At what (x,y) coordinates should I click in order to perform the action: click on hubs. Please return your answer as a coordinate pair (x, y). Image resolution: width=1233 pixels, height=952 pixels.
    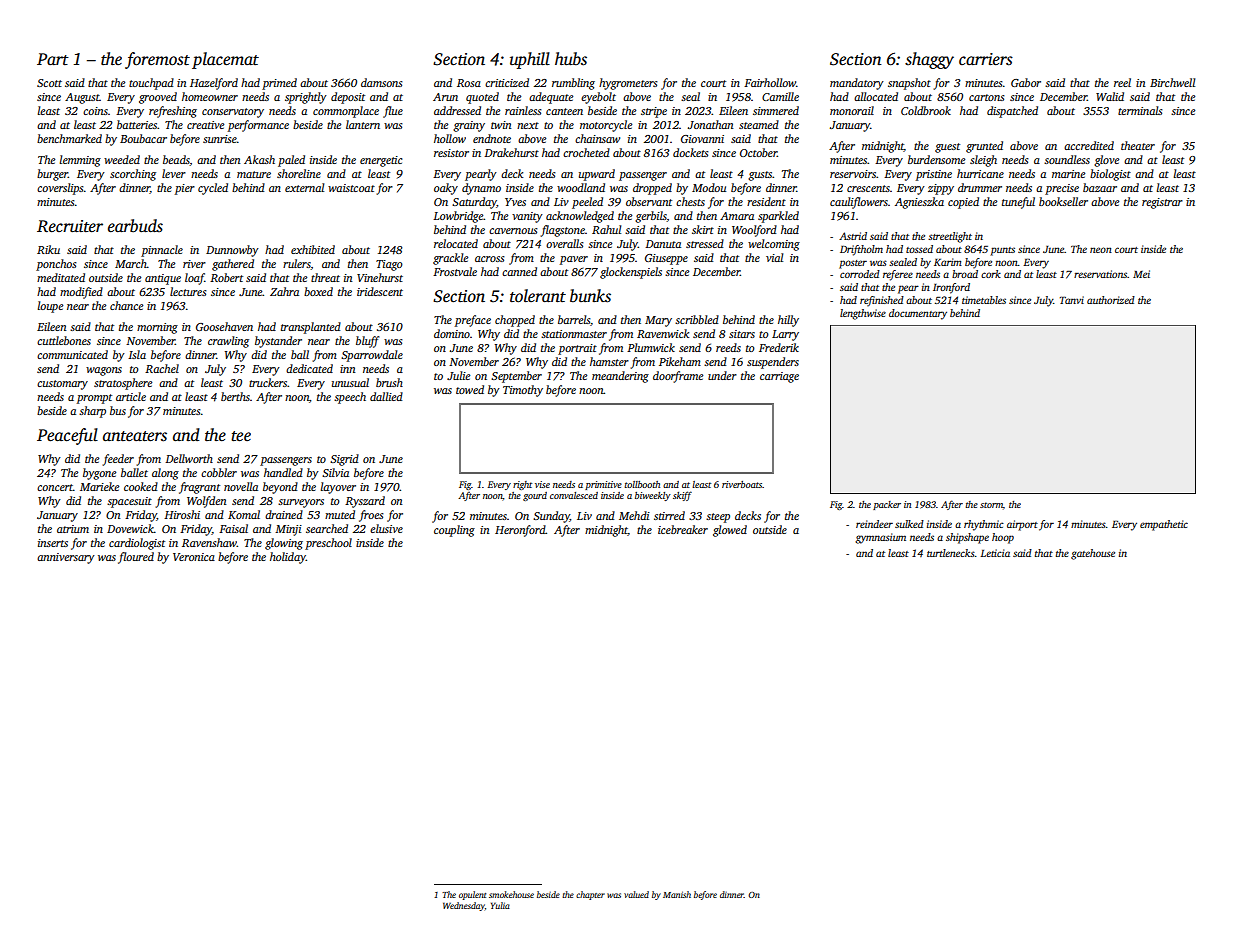
    Looking at the image, I should click on (571, 59).
